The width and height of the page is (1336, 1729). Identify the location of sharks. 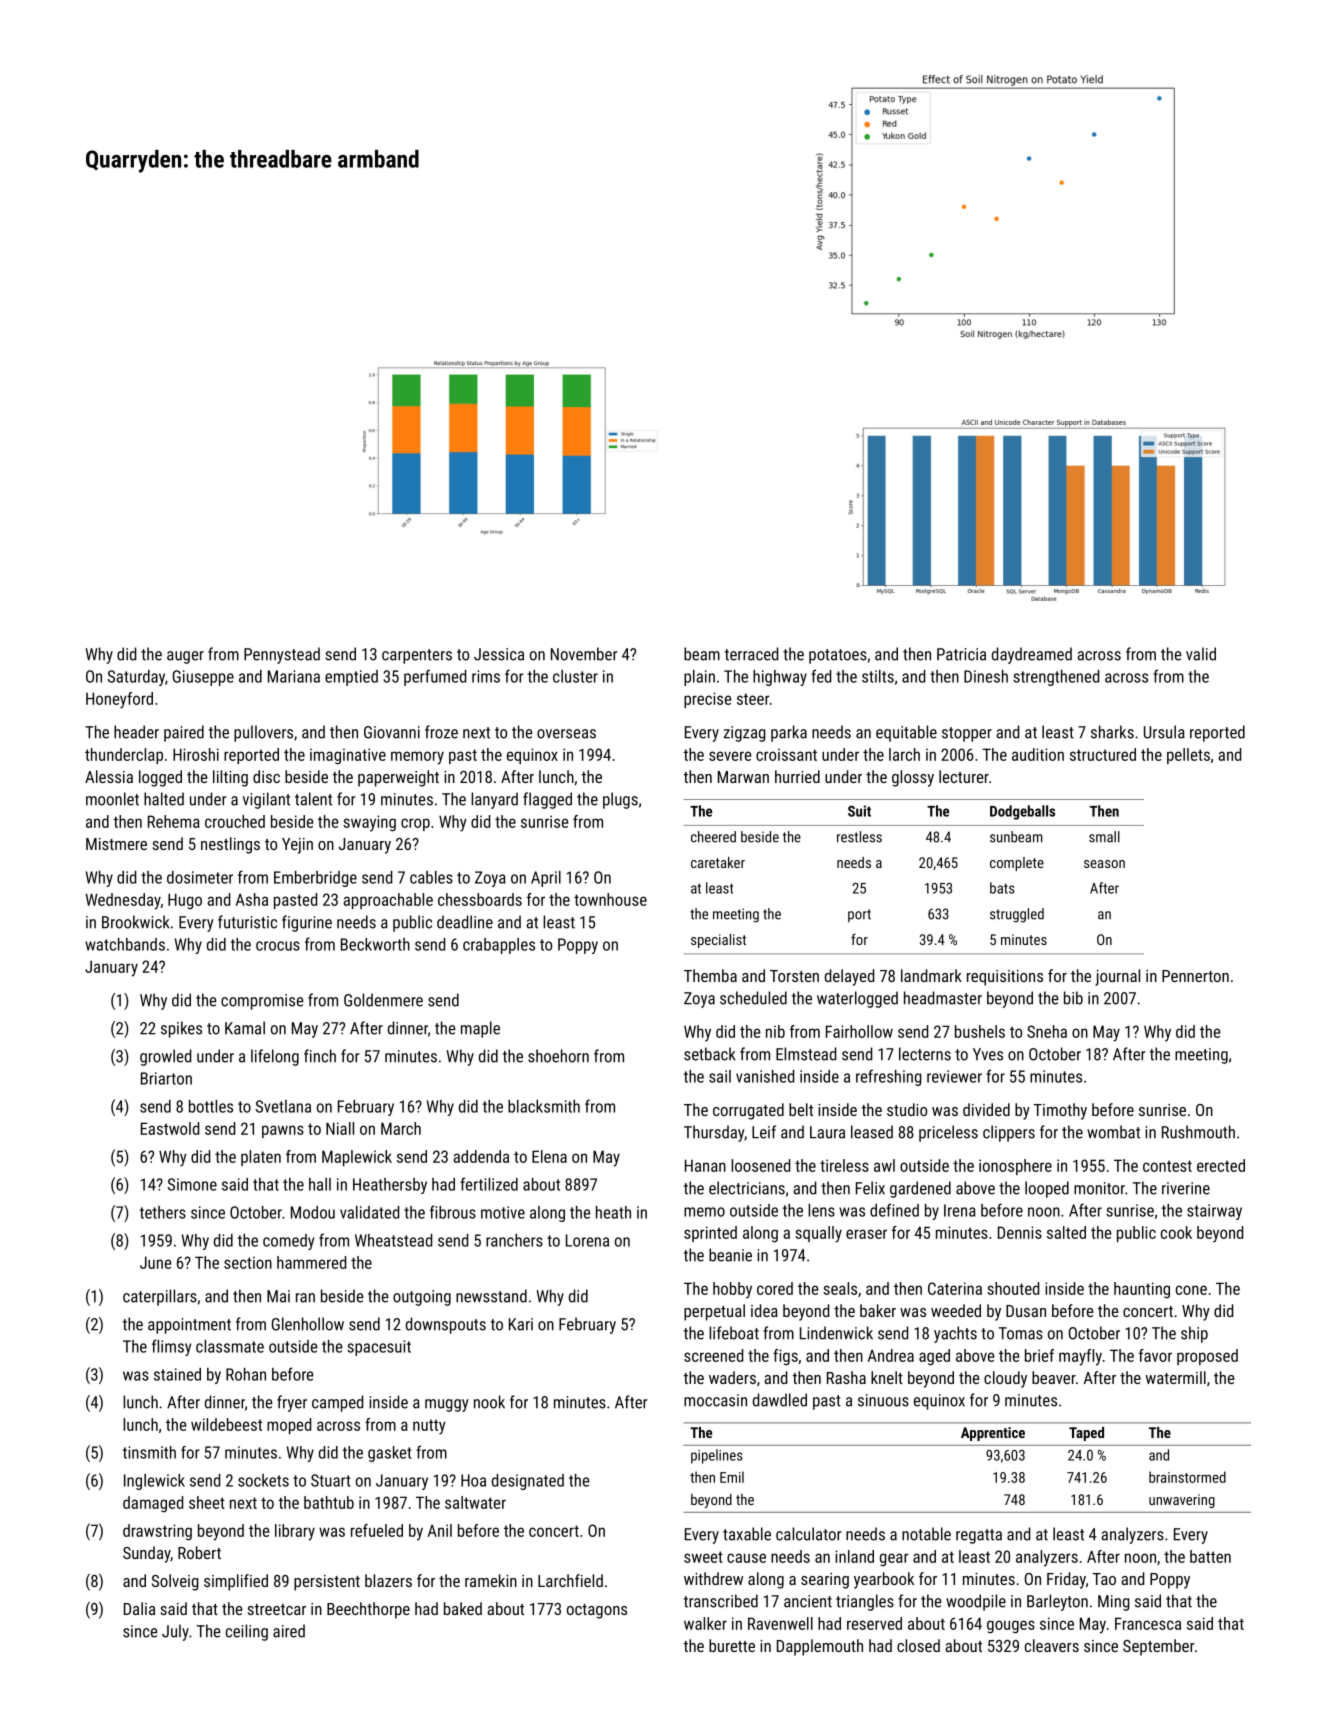
(1112, 732).
